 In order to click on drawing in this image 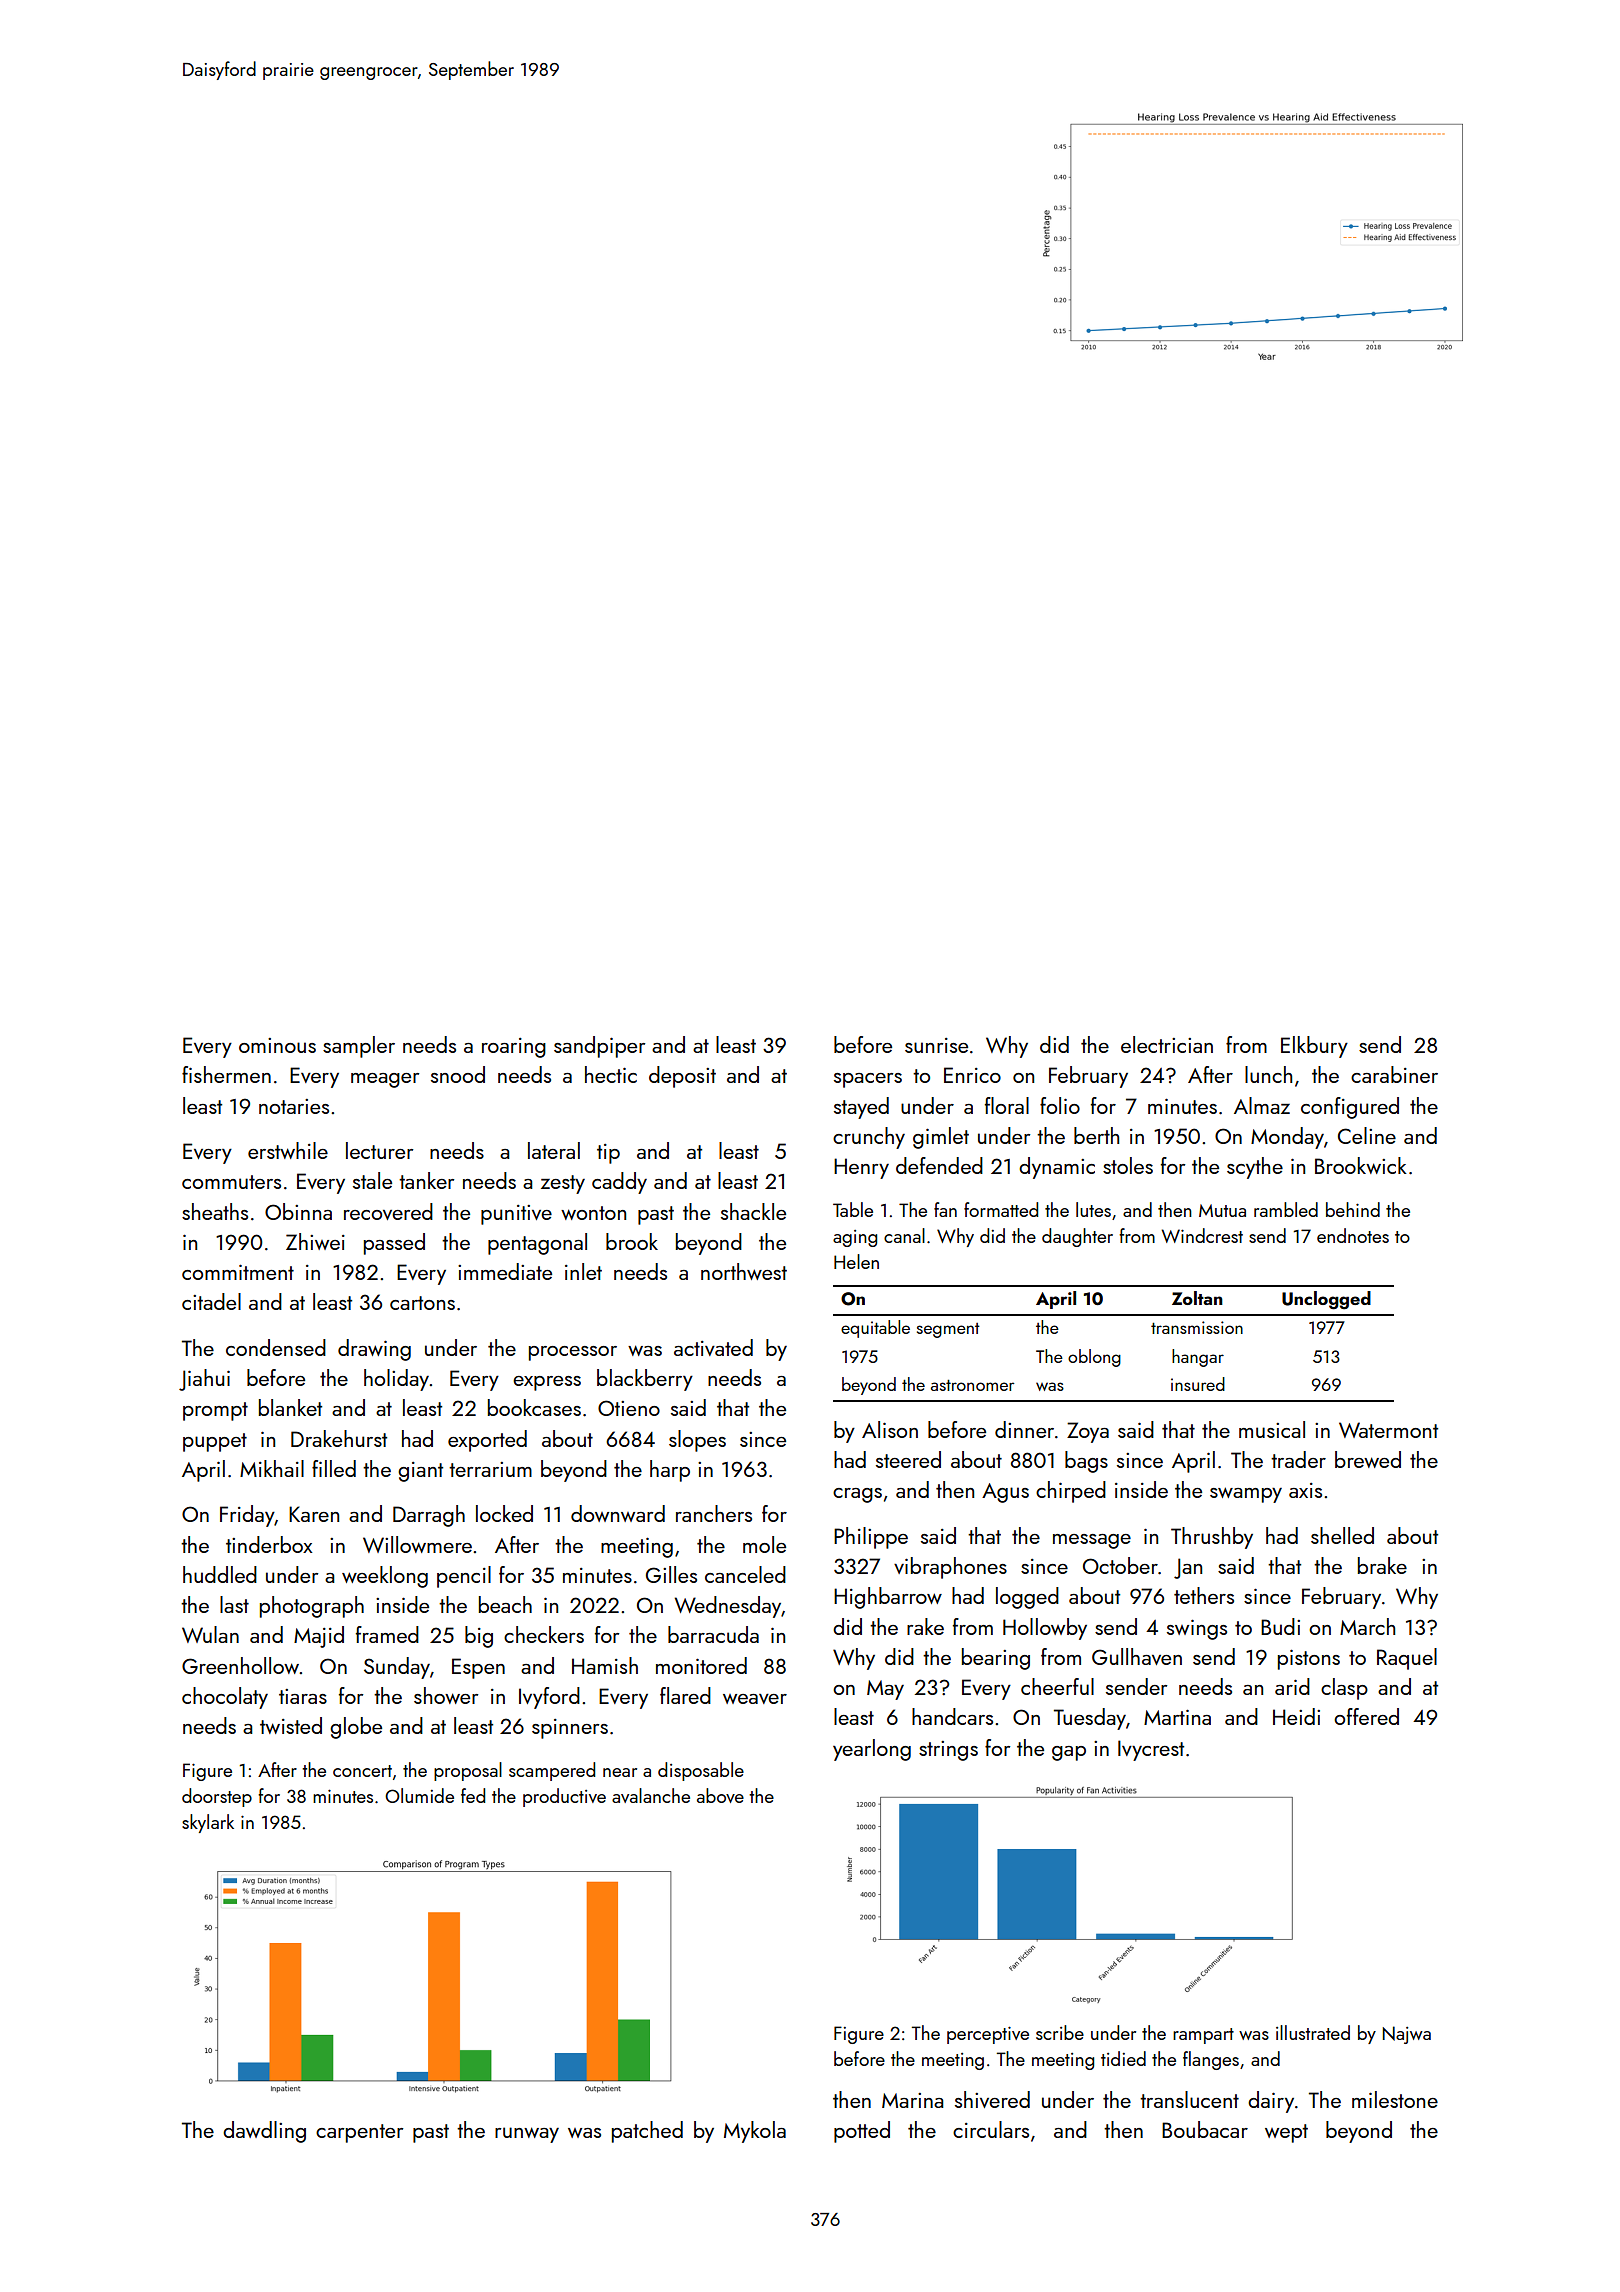, I will do `click(374, 1350)`.
